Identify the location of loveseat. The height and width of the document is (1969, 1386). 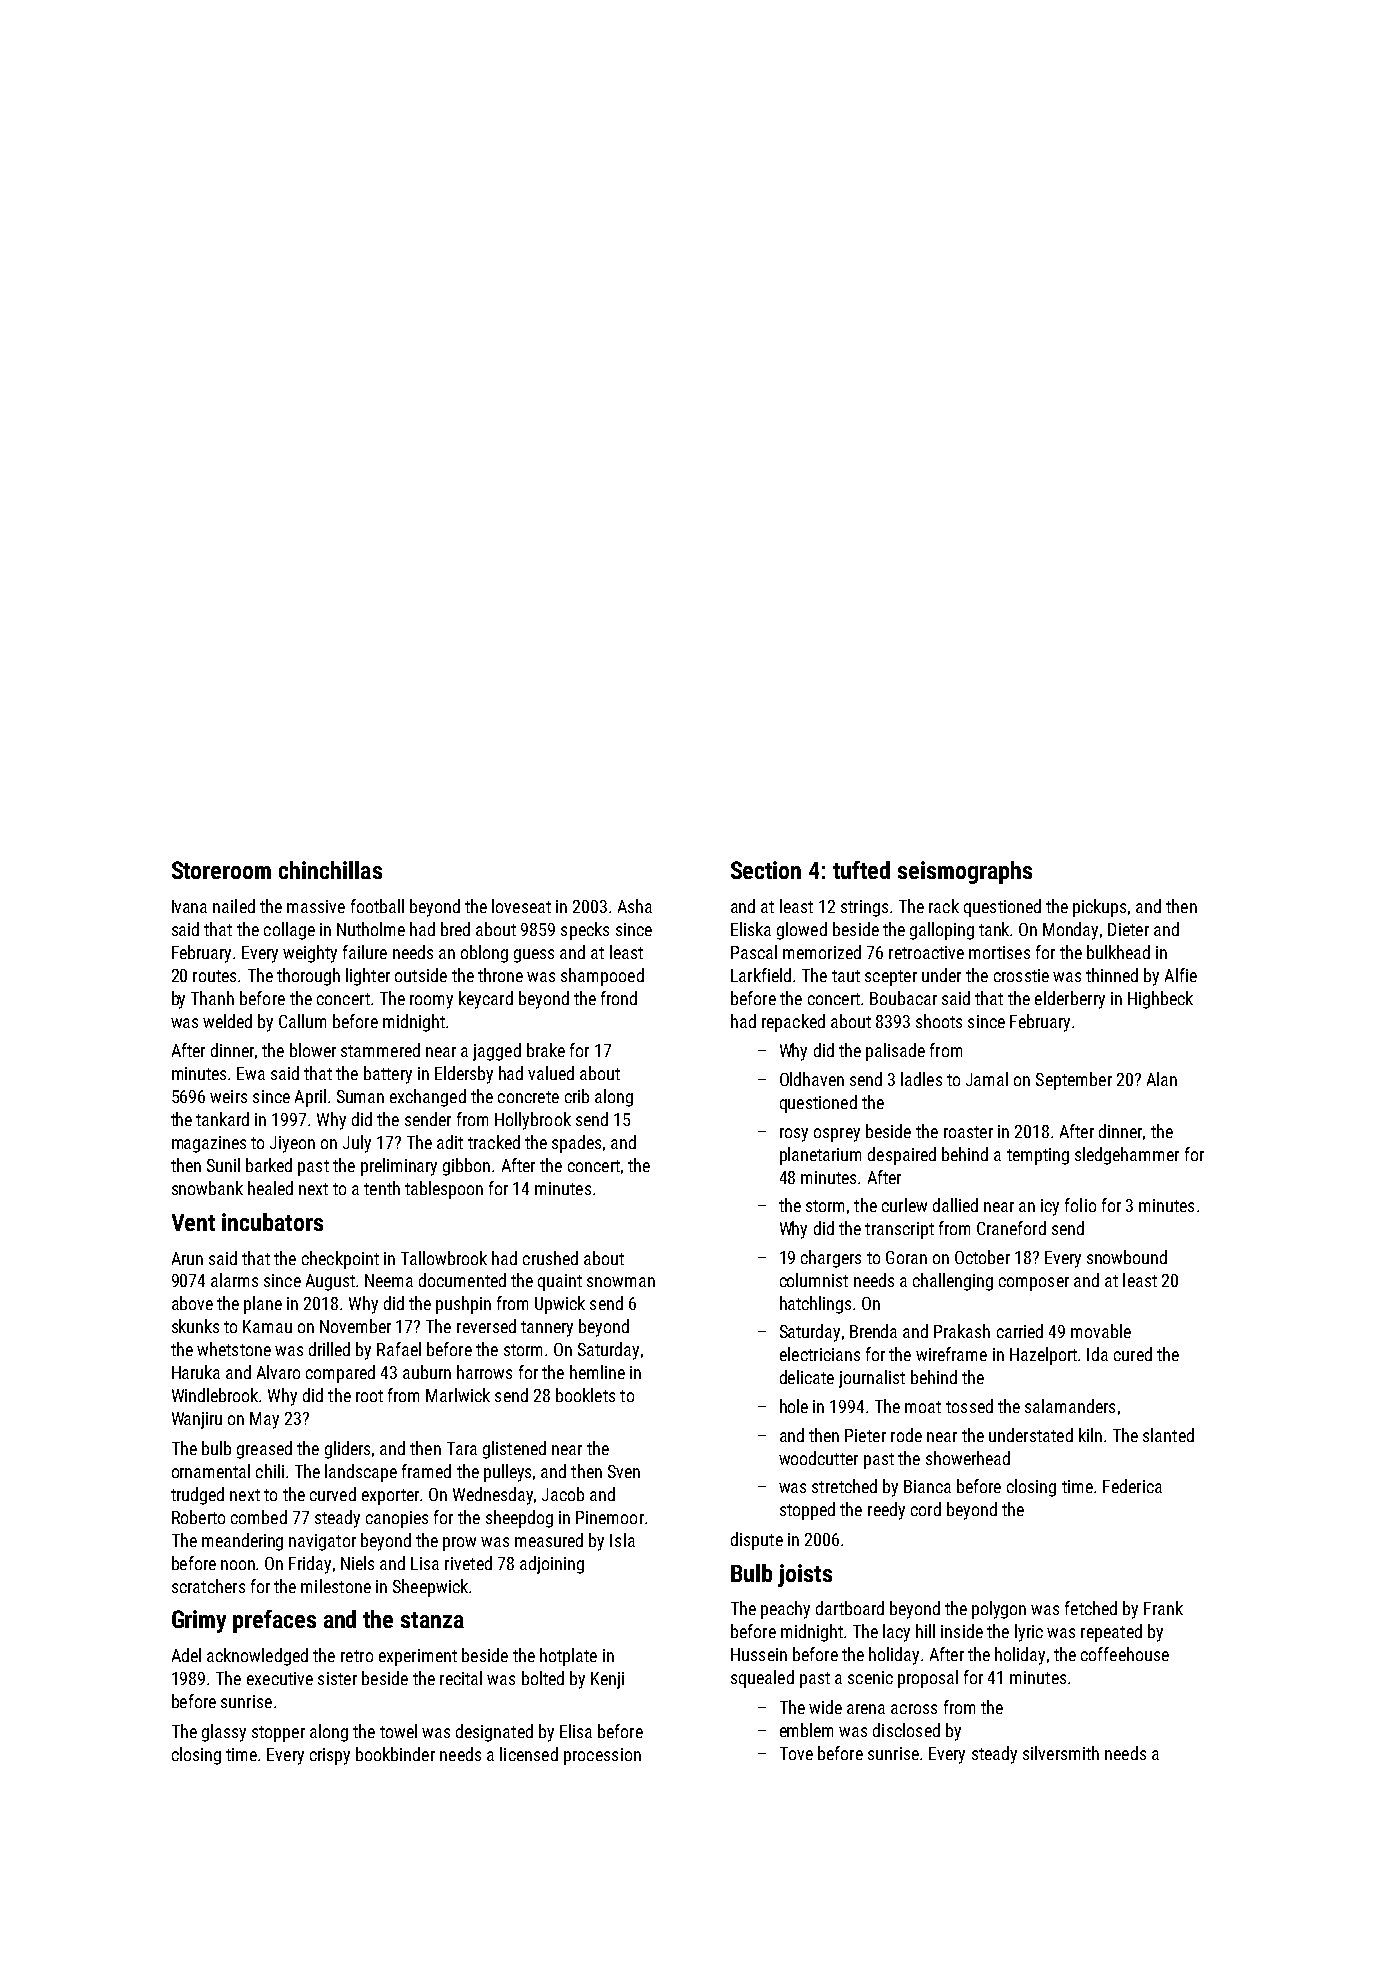
(521, 906).
